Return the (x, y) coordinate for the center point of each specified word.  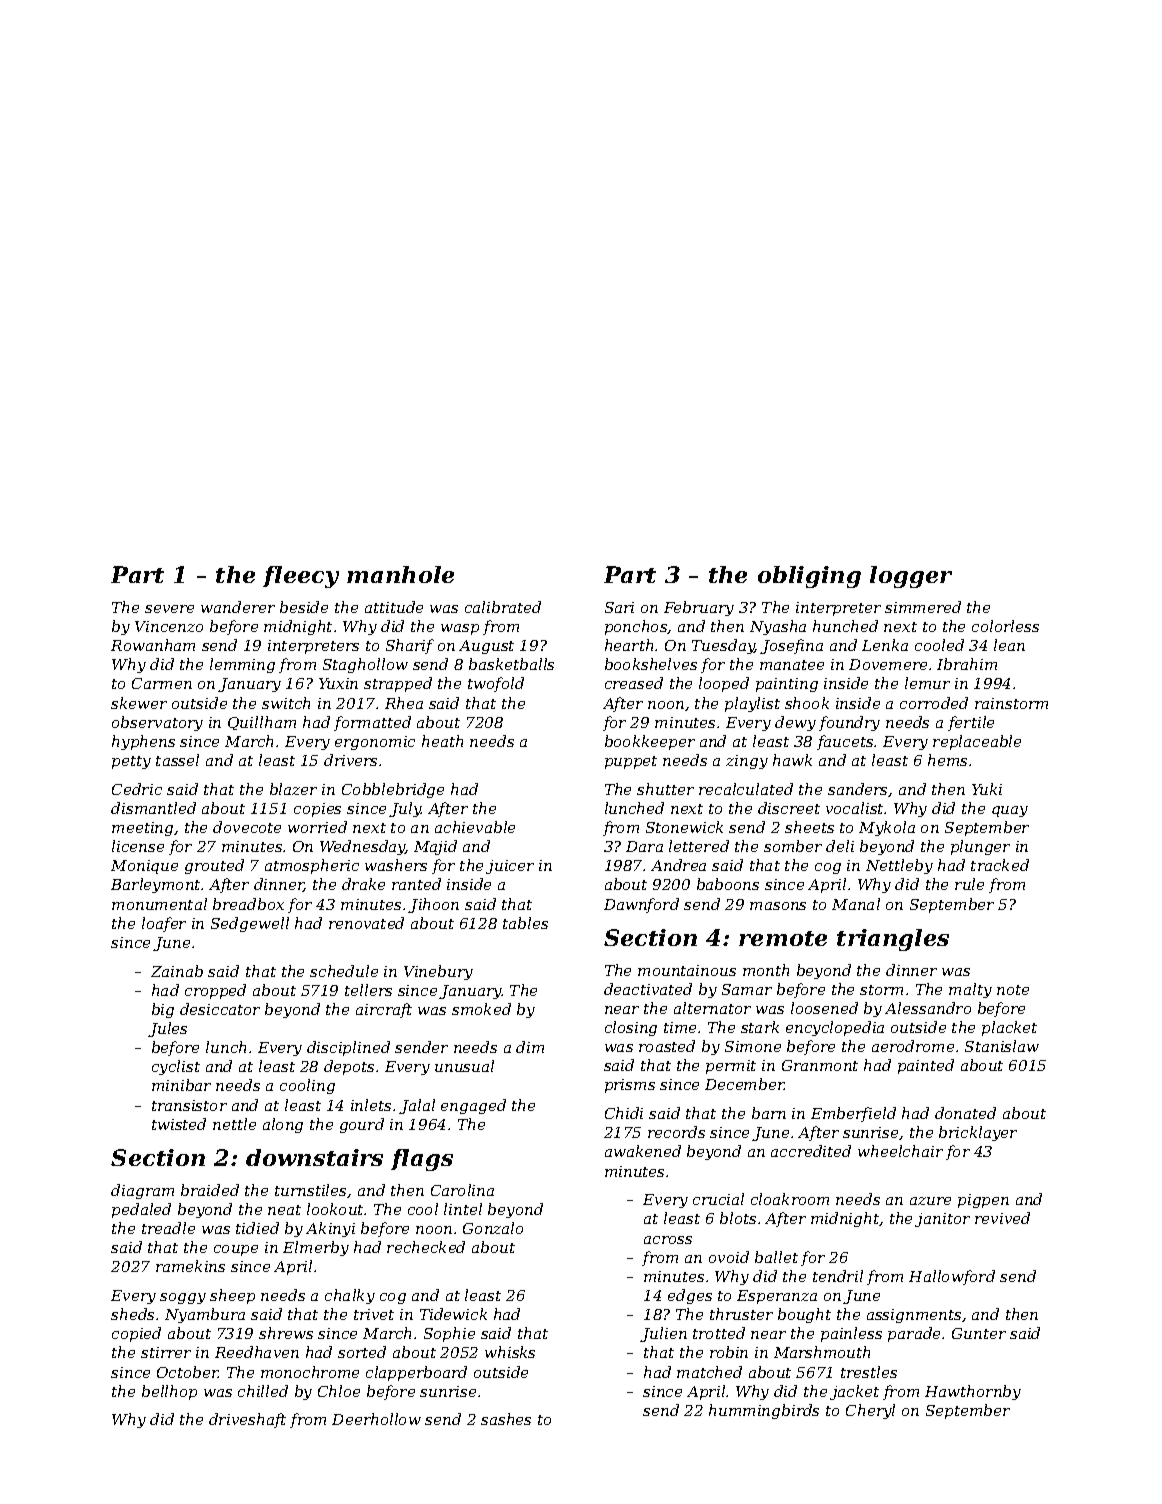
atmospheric (312, 866)
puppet (631, 762)
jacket (854, 1392)
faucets (845, 742)
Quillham (262, 723)
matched (709, 1372)
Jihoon (433, 905)
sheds (132, 1314)
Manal (856, 904)
